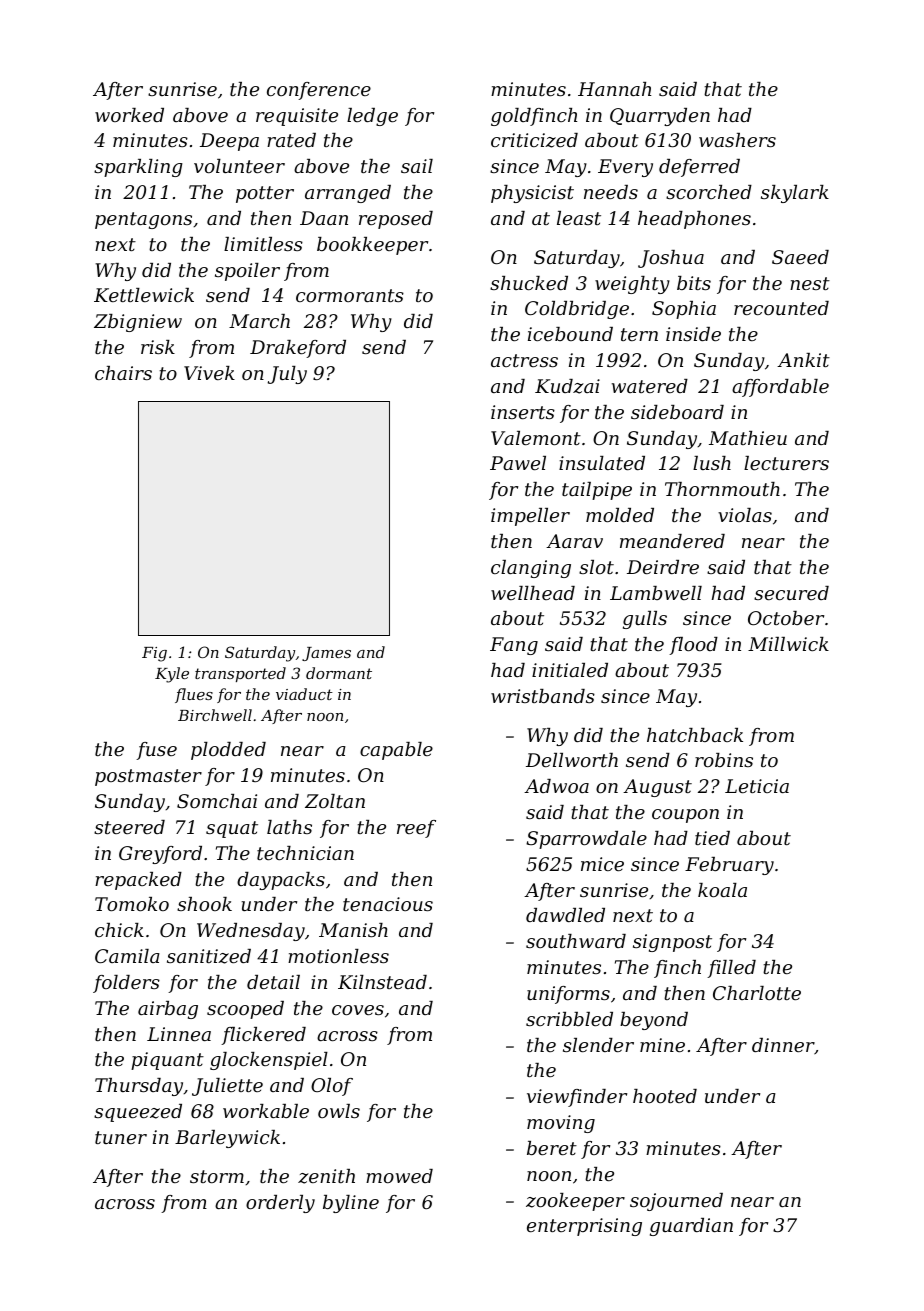 Image resolution: width=924 pixels, height=1311 pixels. I want to click on dinner, so click(783, 1046).
